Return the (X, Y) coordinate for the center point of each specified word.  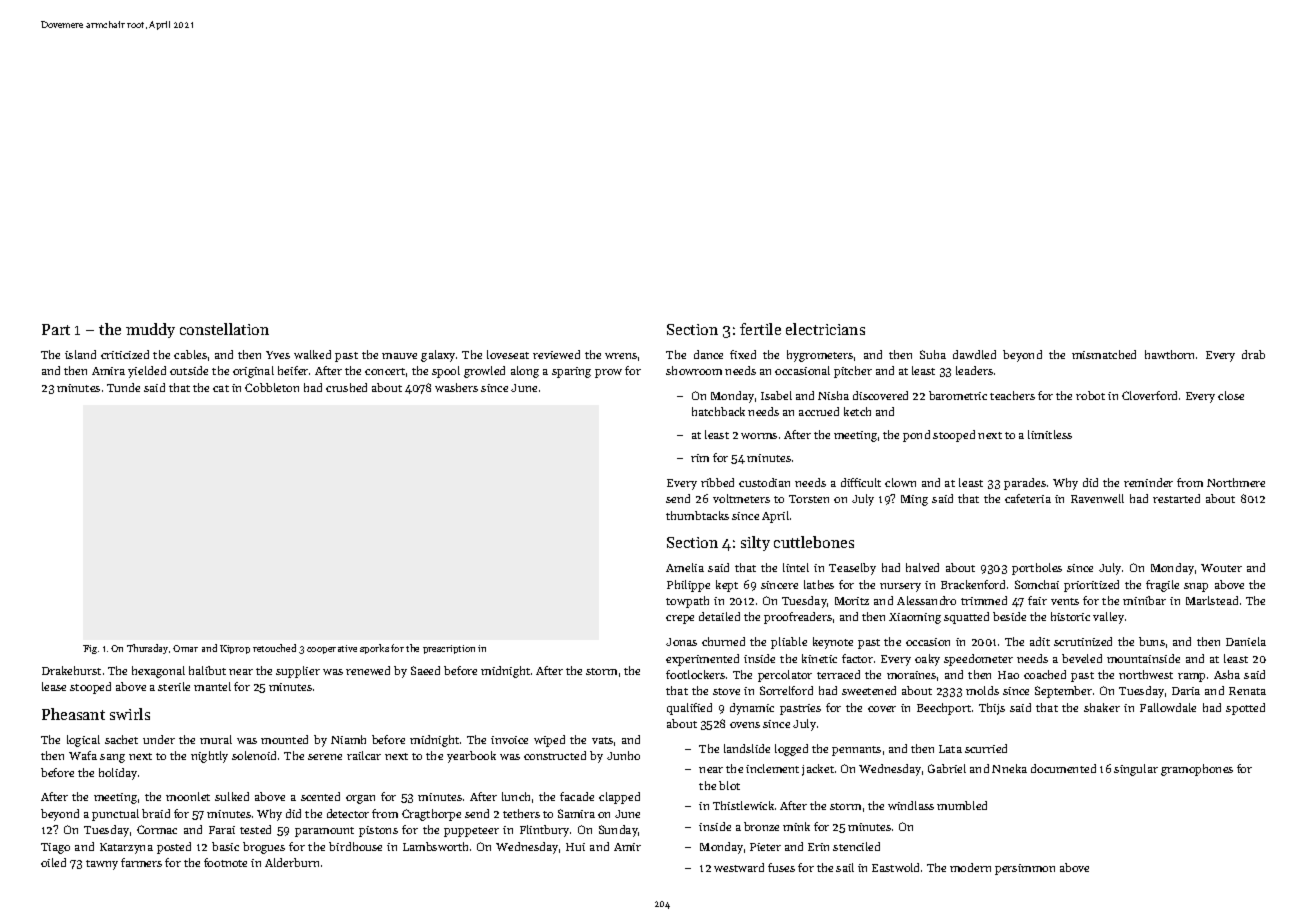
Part (56, 329)
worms (759, 436)
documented (1063, 768)
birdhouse (355, 846)
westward (739, 867)
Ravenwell (1097, 498)
